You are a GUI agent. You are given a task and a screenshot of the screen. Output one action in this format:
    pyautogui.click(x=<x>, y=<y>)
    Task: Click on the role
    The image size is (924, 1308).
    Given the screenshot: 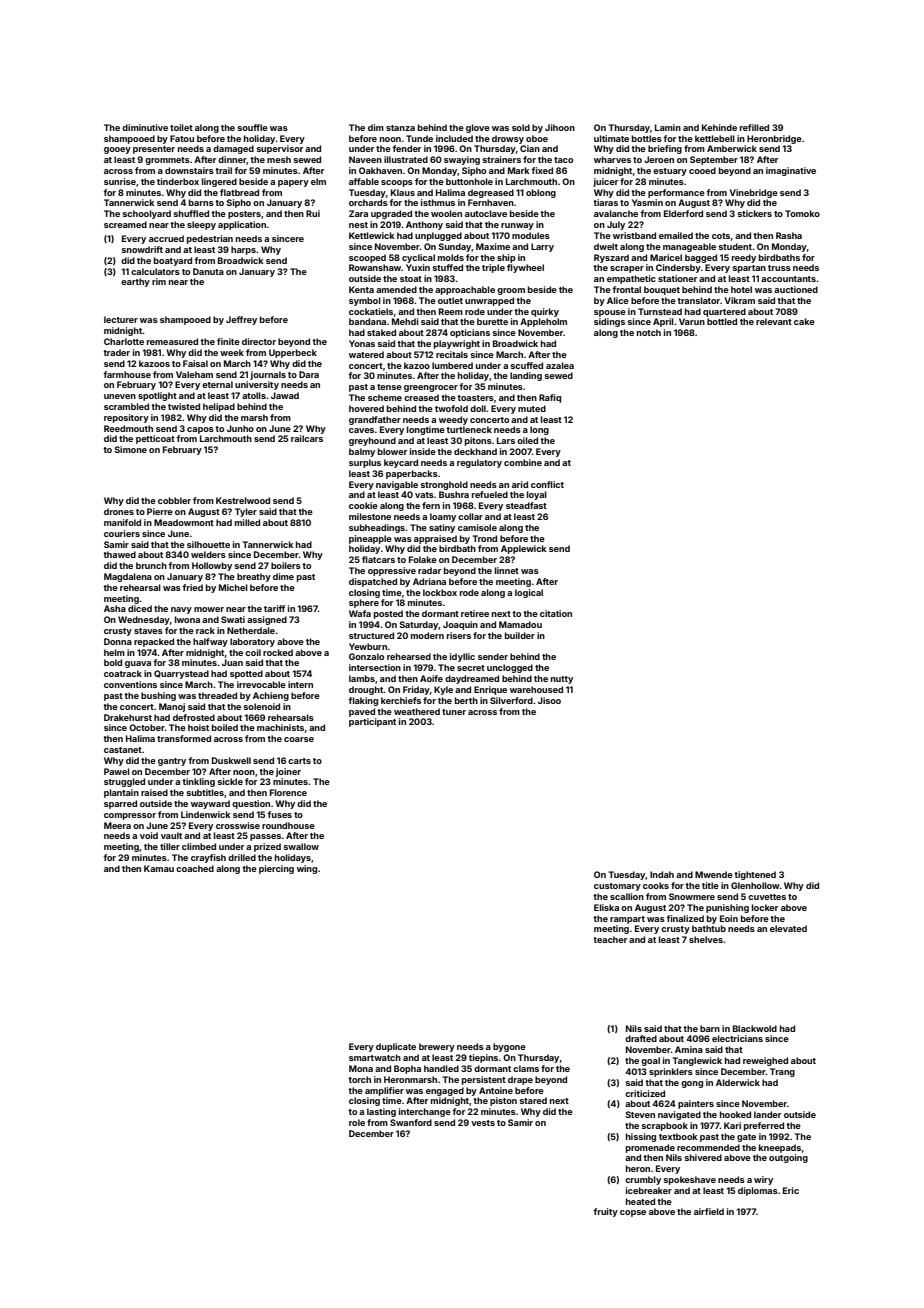 What is the action you would take?
    pyautogui.click(x=357, y=1122)
